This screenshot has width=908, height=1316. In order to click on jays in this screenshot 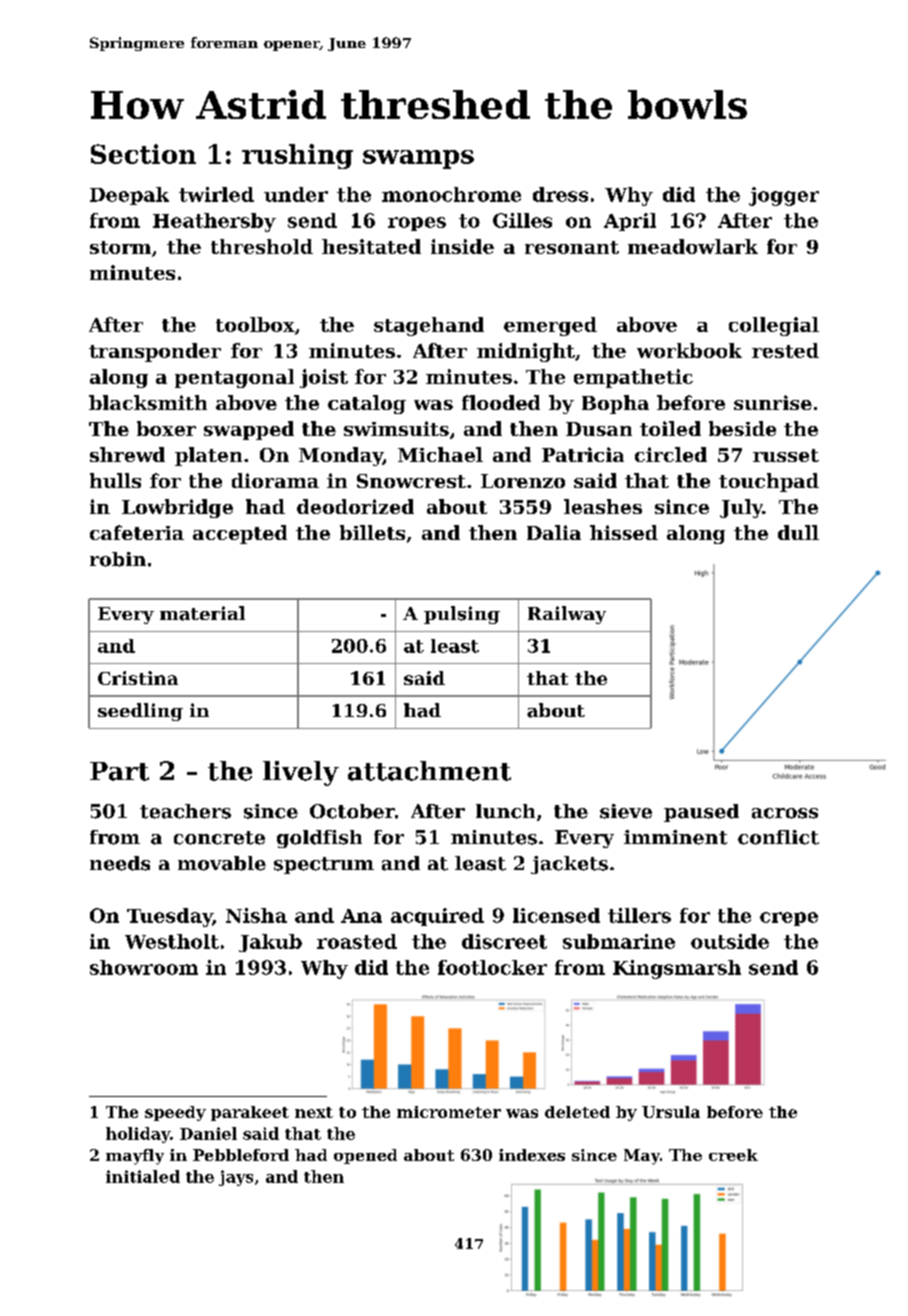, I will do `click(236, 1178)`.
